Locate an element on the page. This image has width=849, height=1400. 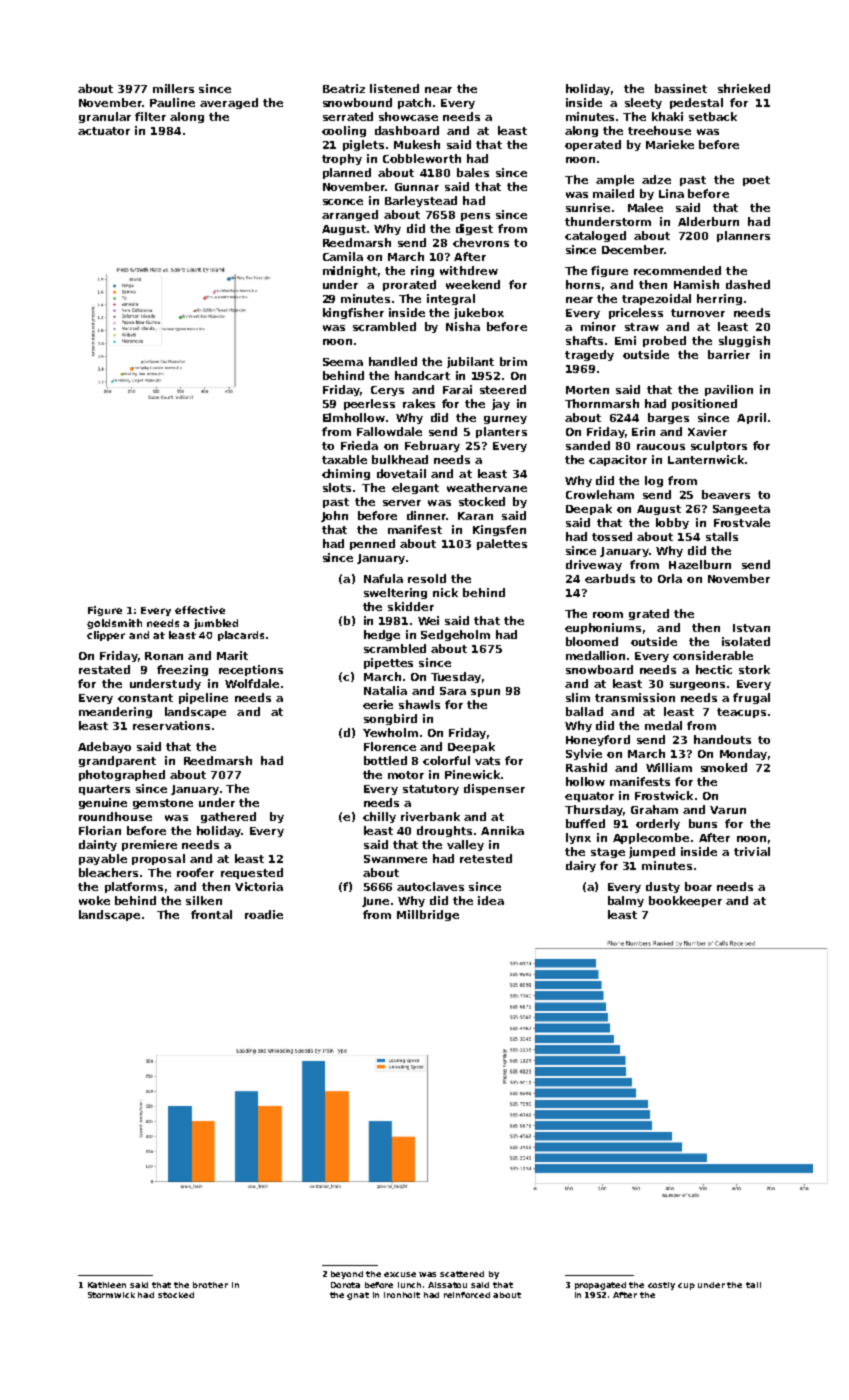
millers is located at coordinates (173, 88).
